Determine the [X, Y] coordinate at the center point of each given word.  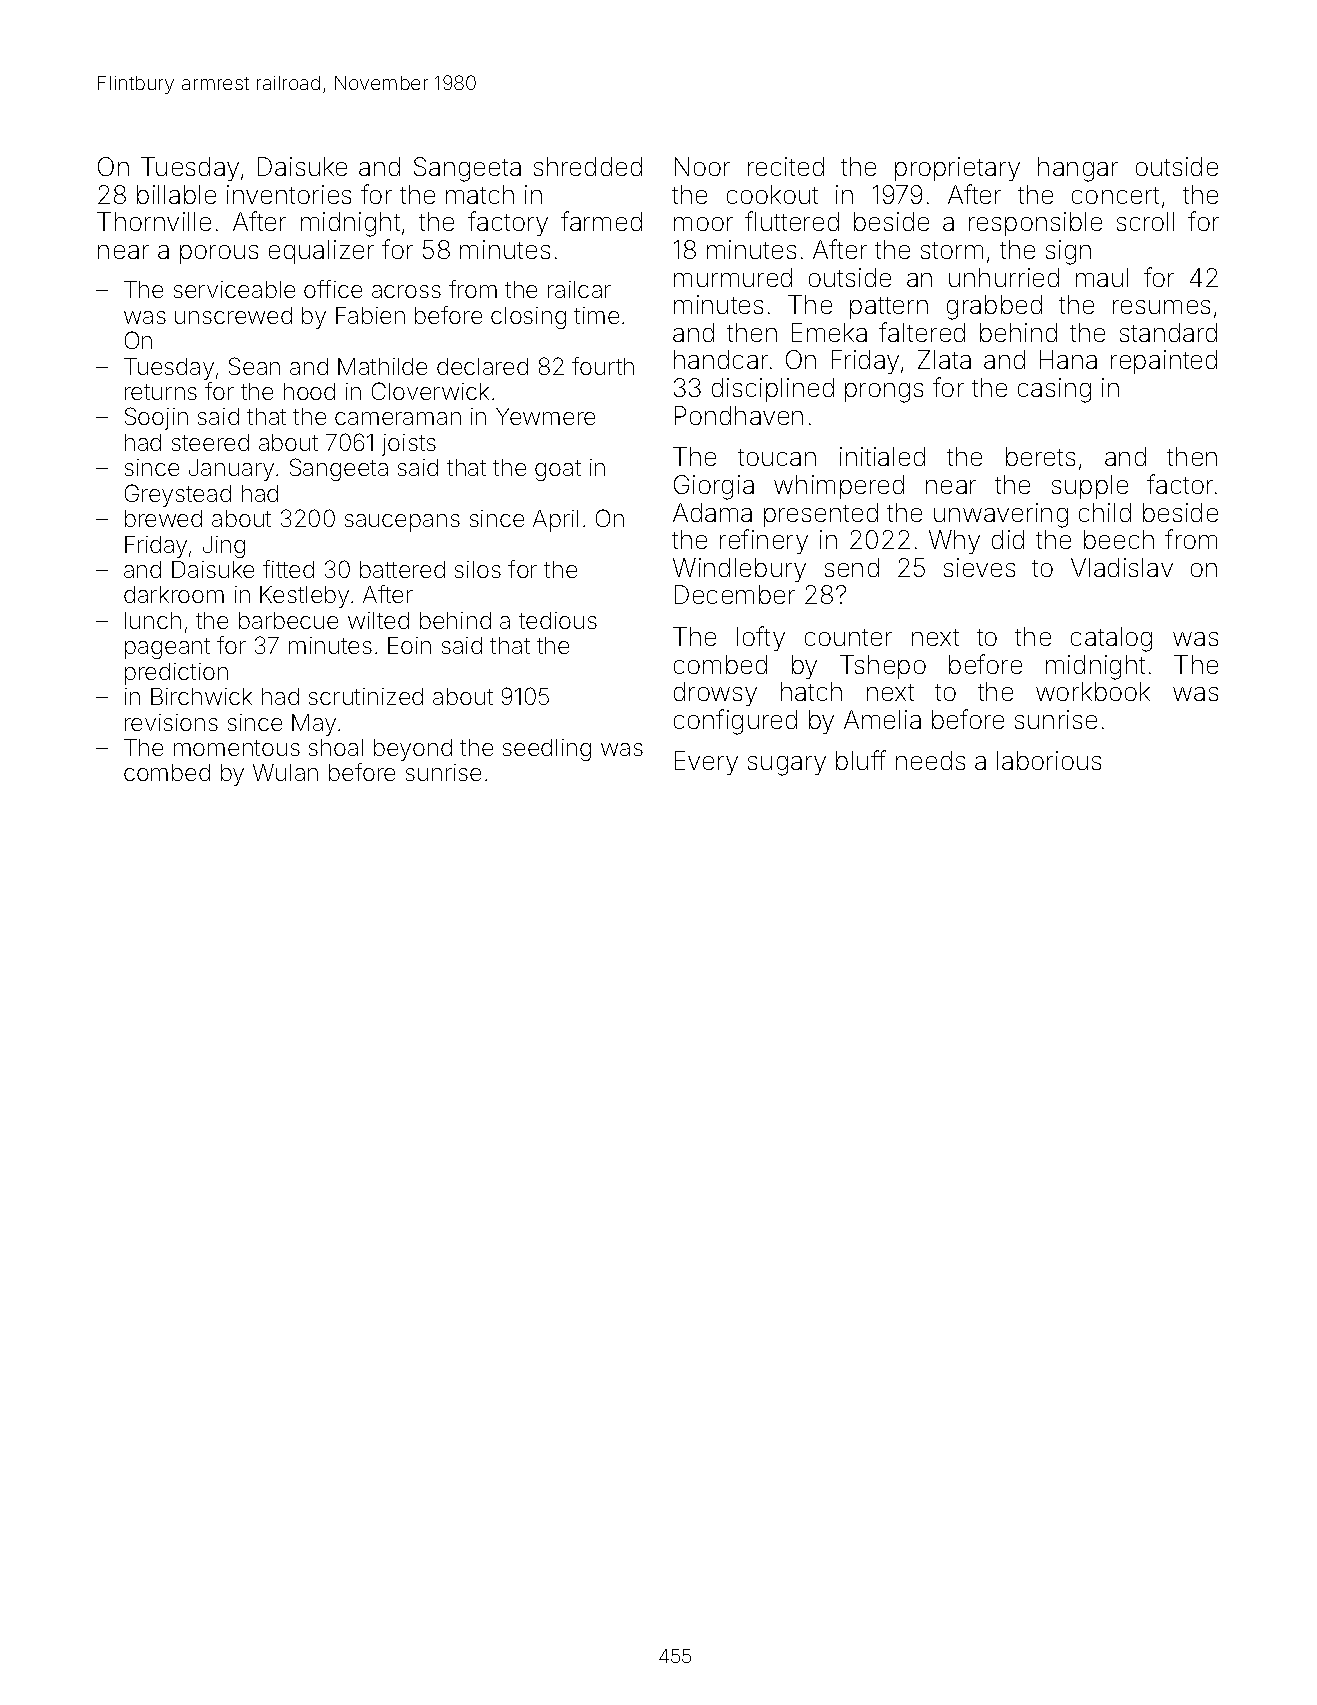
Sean [254, 366]
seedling [547, 750]
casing [1054, 390]
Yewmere [545, 416]
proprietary [957, 169]
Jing [224, 547]
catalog [1111, 639]
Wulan [285, 772]
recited [786, 166]
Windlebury [739, 570]
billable [176, 194]
